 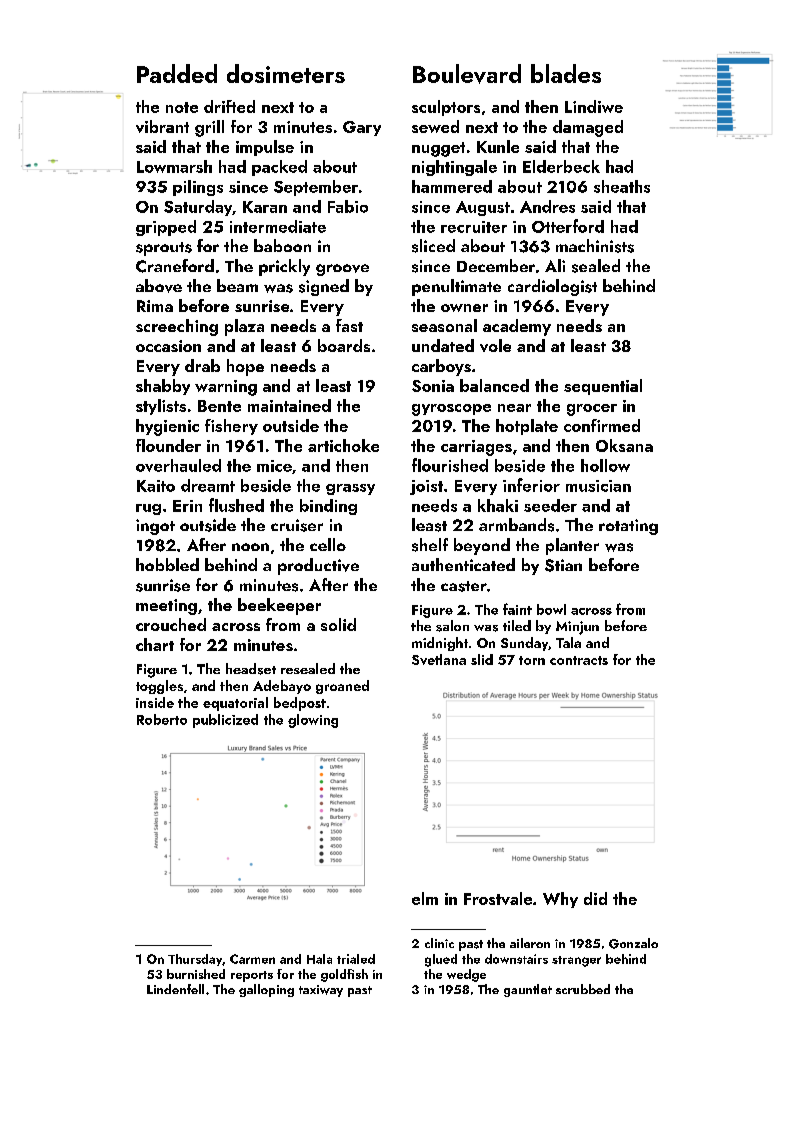 What do you see at coordinates (166, 228) in the page?
I see `gripped` at bounding box center [166, 228].
